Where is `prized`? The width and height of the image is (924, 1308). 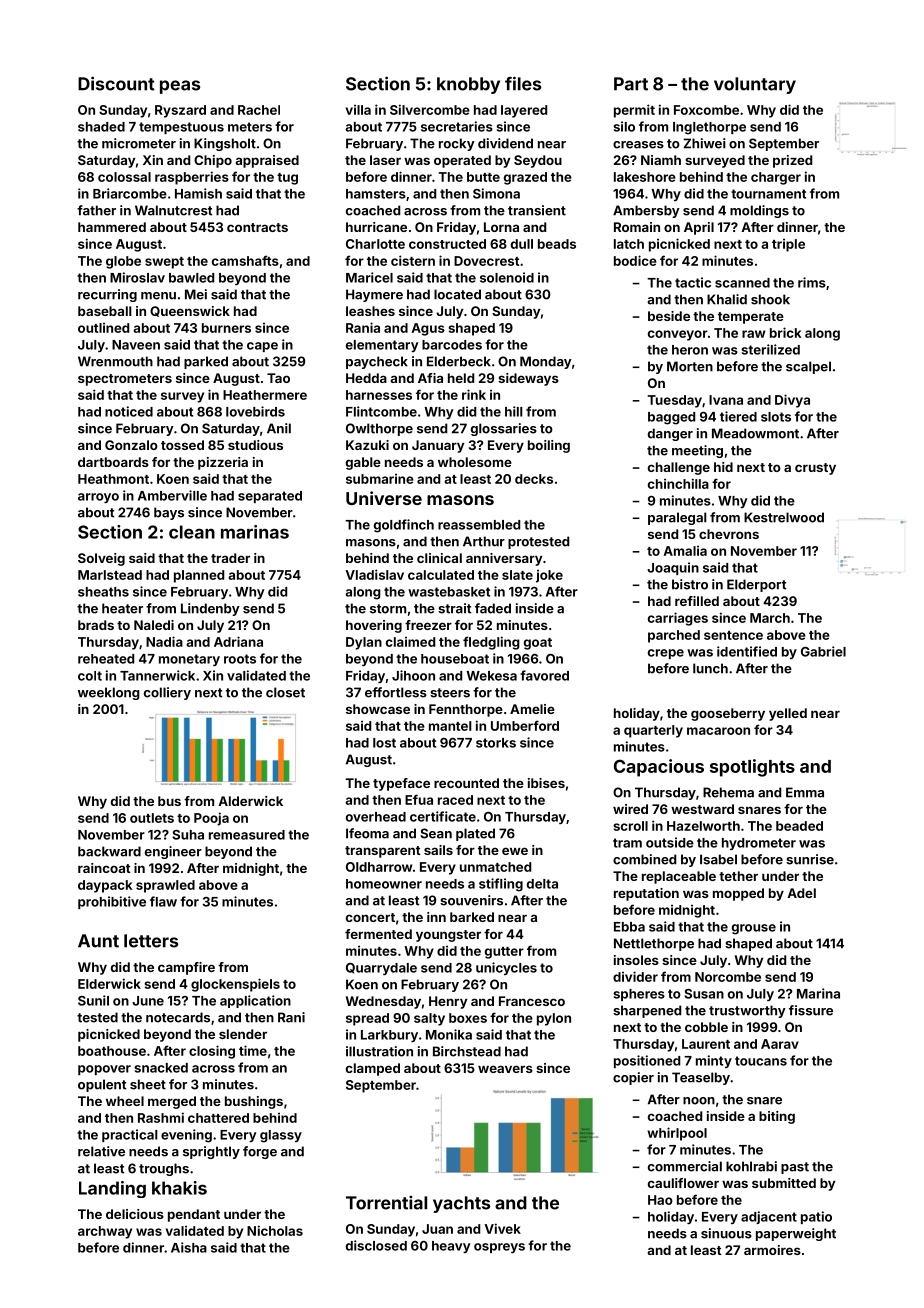 prized is located at coordinates (792, 161).
